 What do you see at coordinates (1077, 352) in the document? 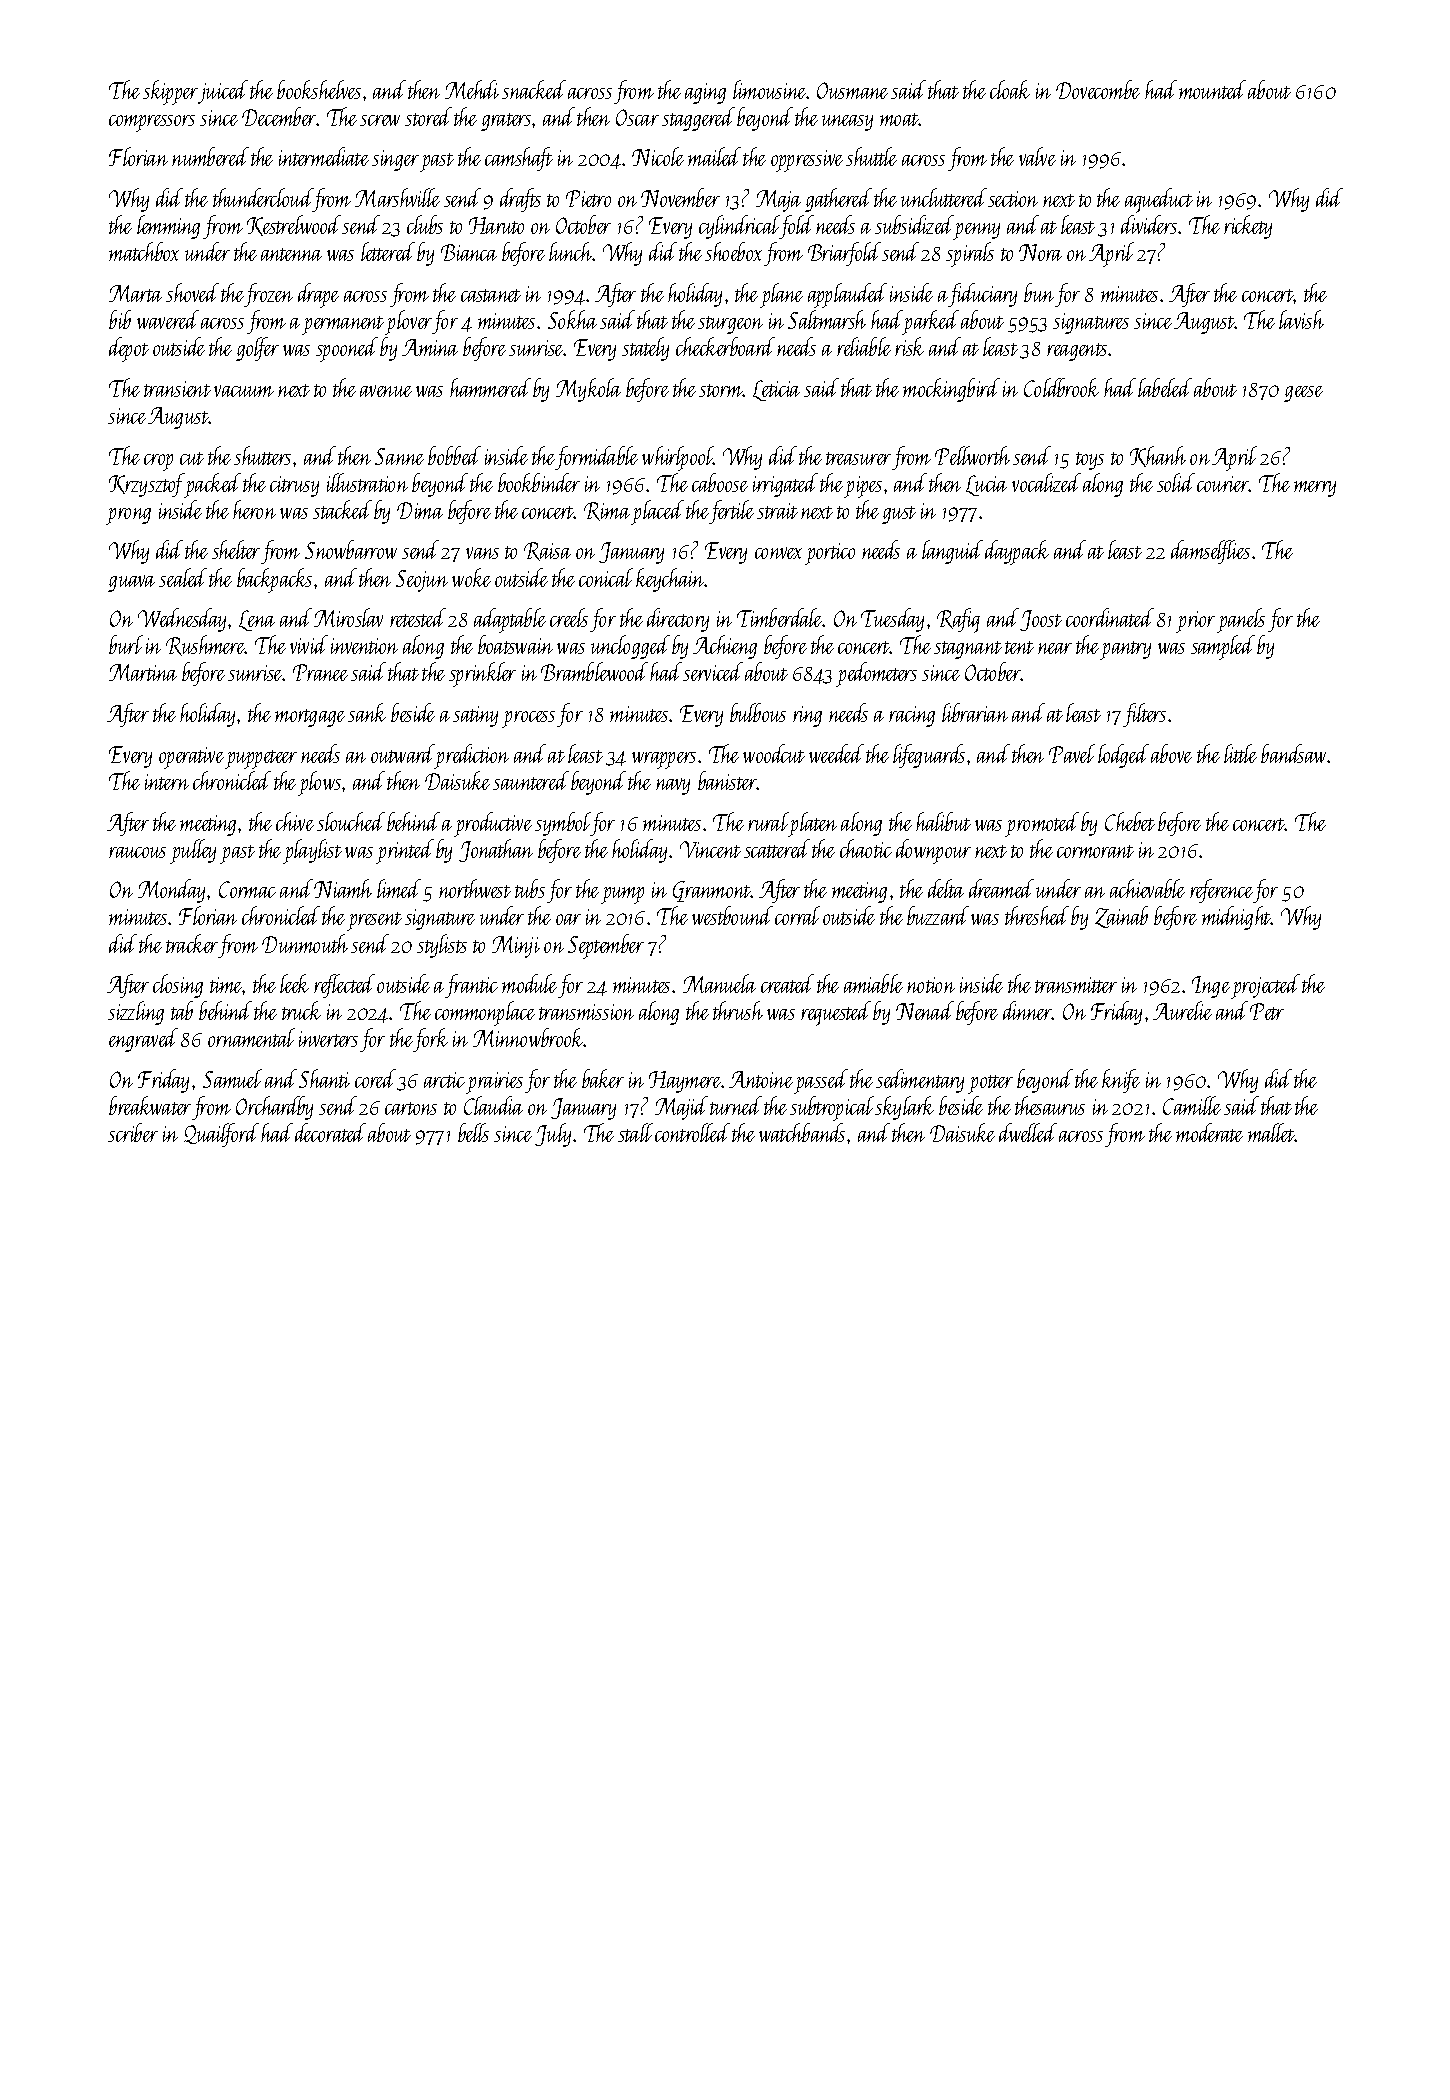
I see `reagents` at bounding box center [1077, 352].
